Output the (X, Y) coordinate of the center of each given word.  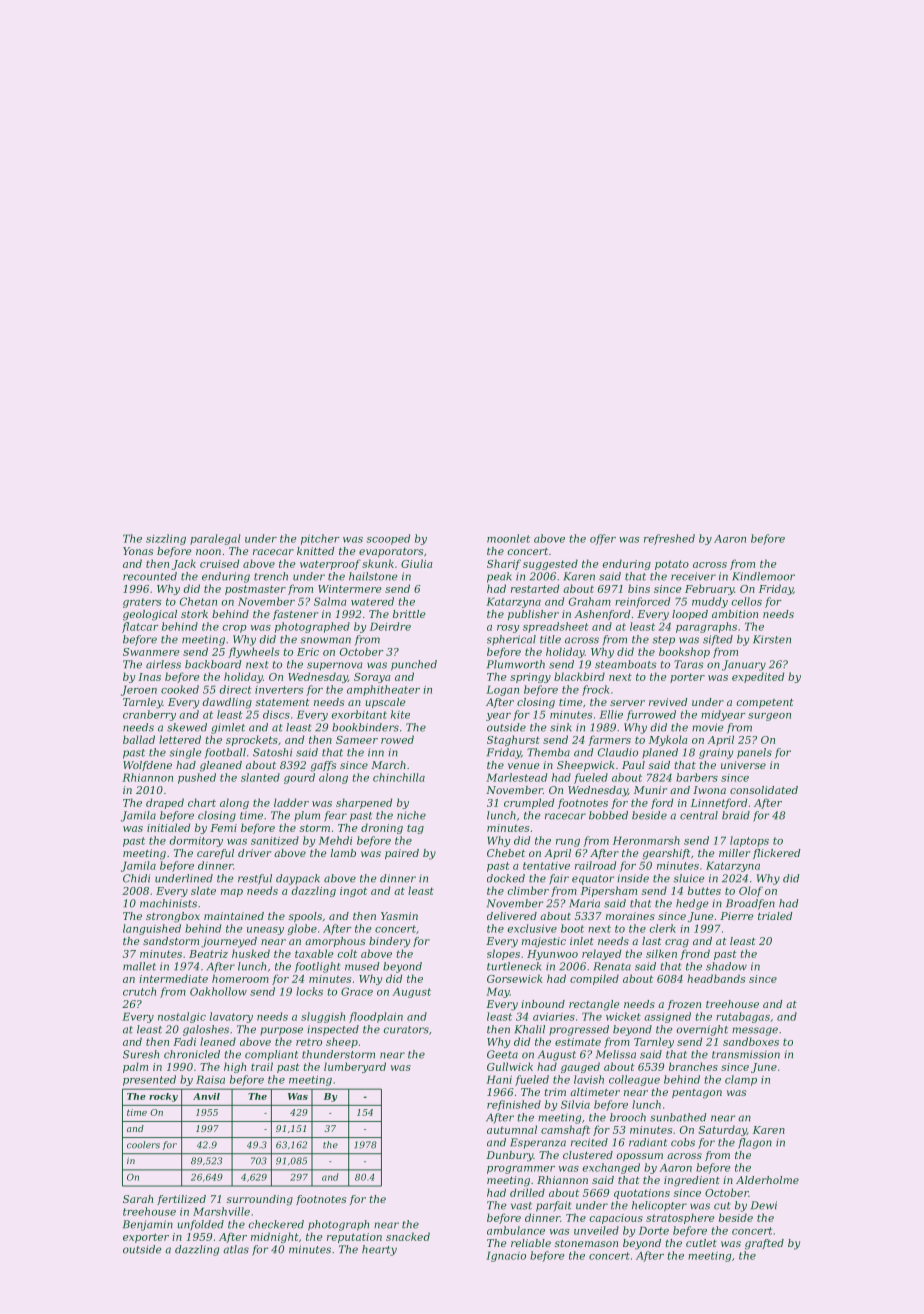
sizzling (166, 539)
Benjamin (148, 1225)
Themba (548, 752)
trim (555, 1092)
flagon (755, 1143)
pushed (197, 778)
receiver (693, 576)
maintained (234, 916)
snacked (408, 1236)
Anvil (206, 1096)
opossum (640, 1157)
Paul (633, 765)
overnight (702, 1030)
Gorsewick (515, 978)
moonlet (508, 538)
